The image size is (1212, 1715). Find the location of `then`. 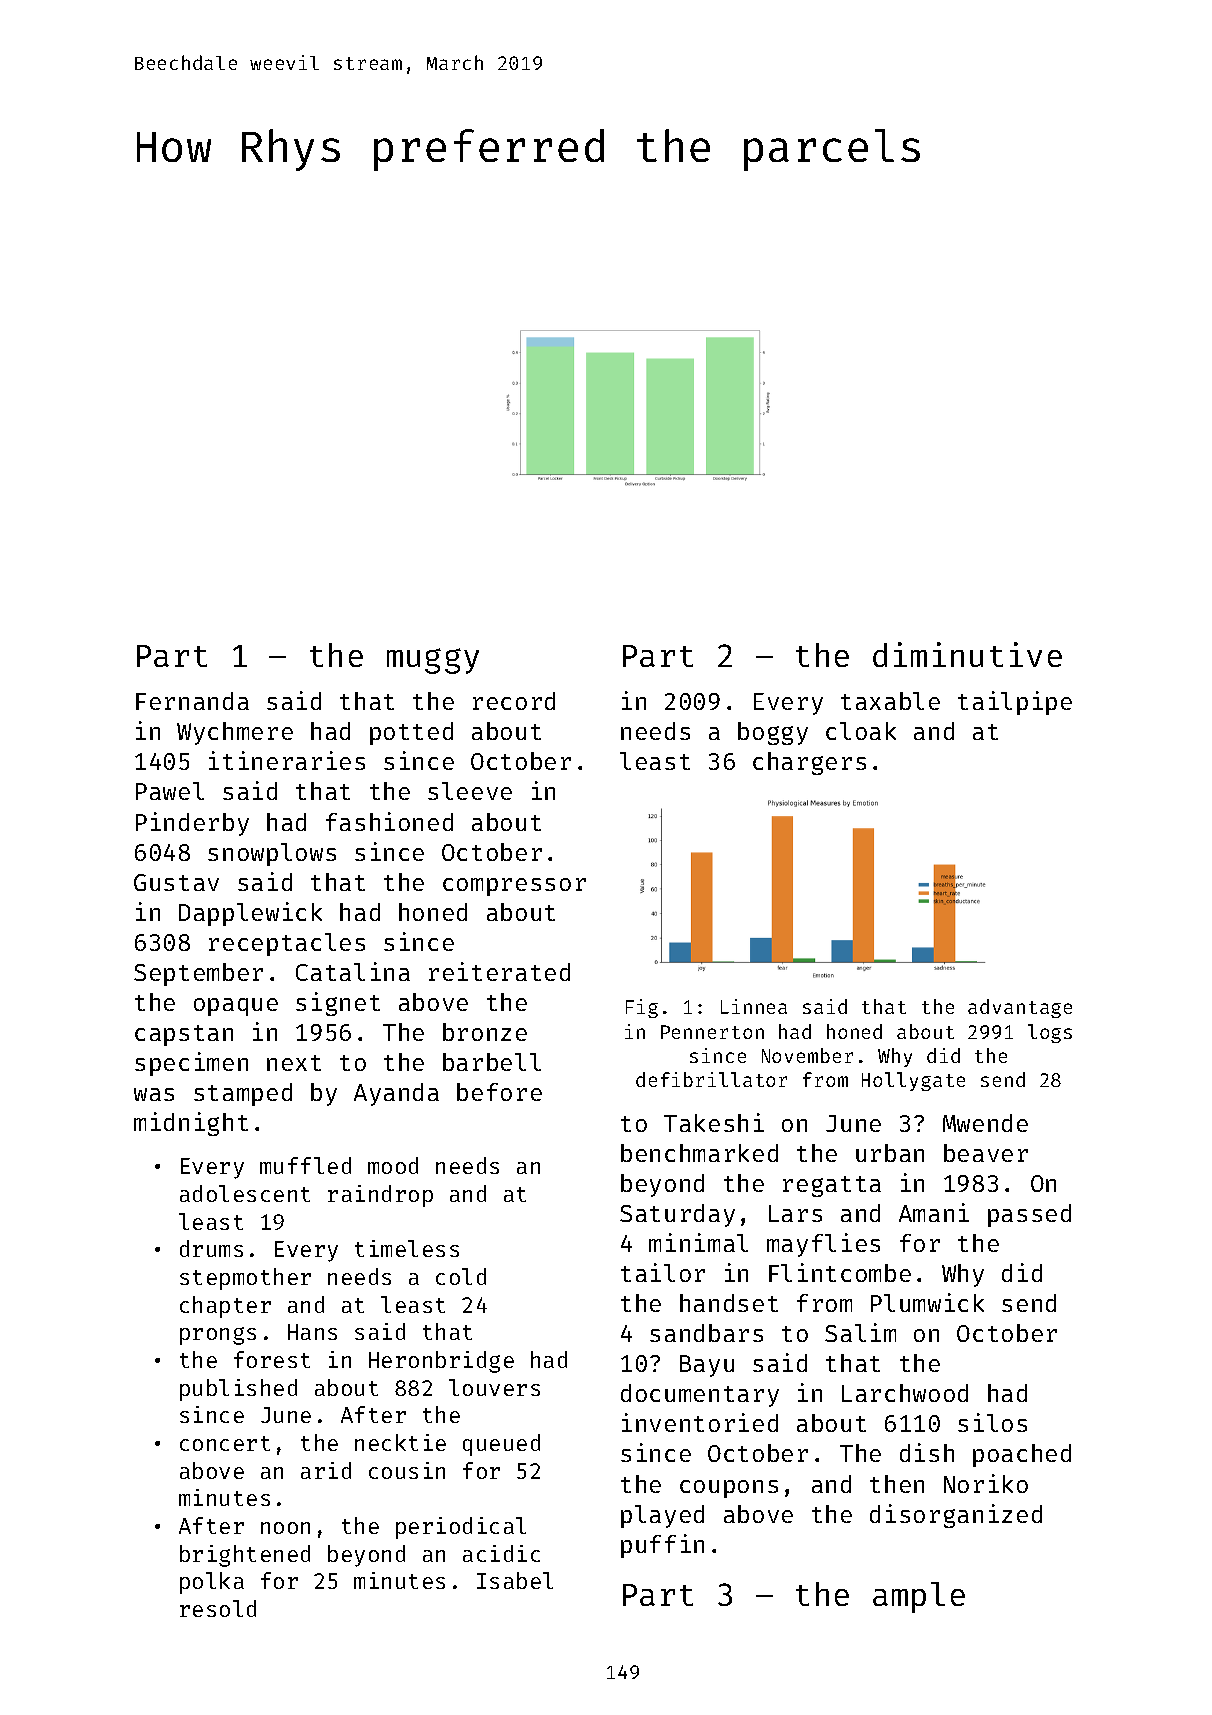

then is located at coordinates (897, 1484).
